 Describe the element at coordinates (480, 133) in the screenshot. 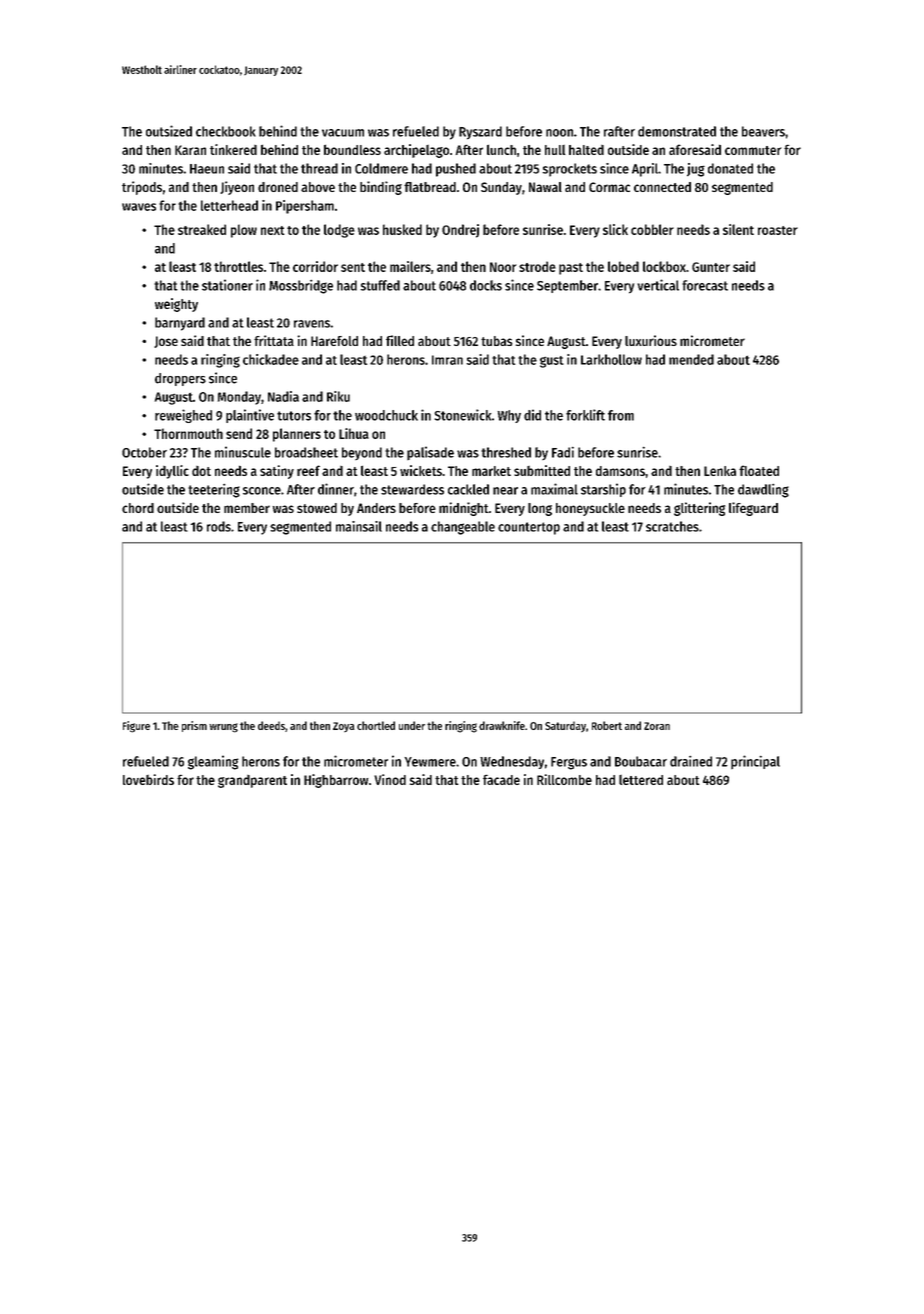

I see `Ryszard` at that location.
